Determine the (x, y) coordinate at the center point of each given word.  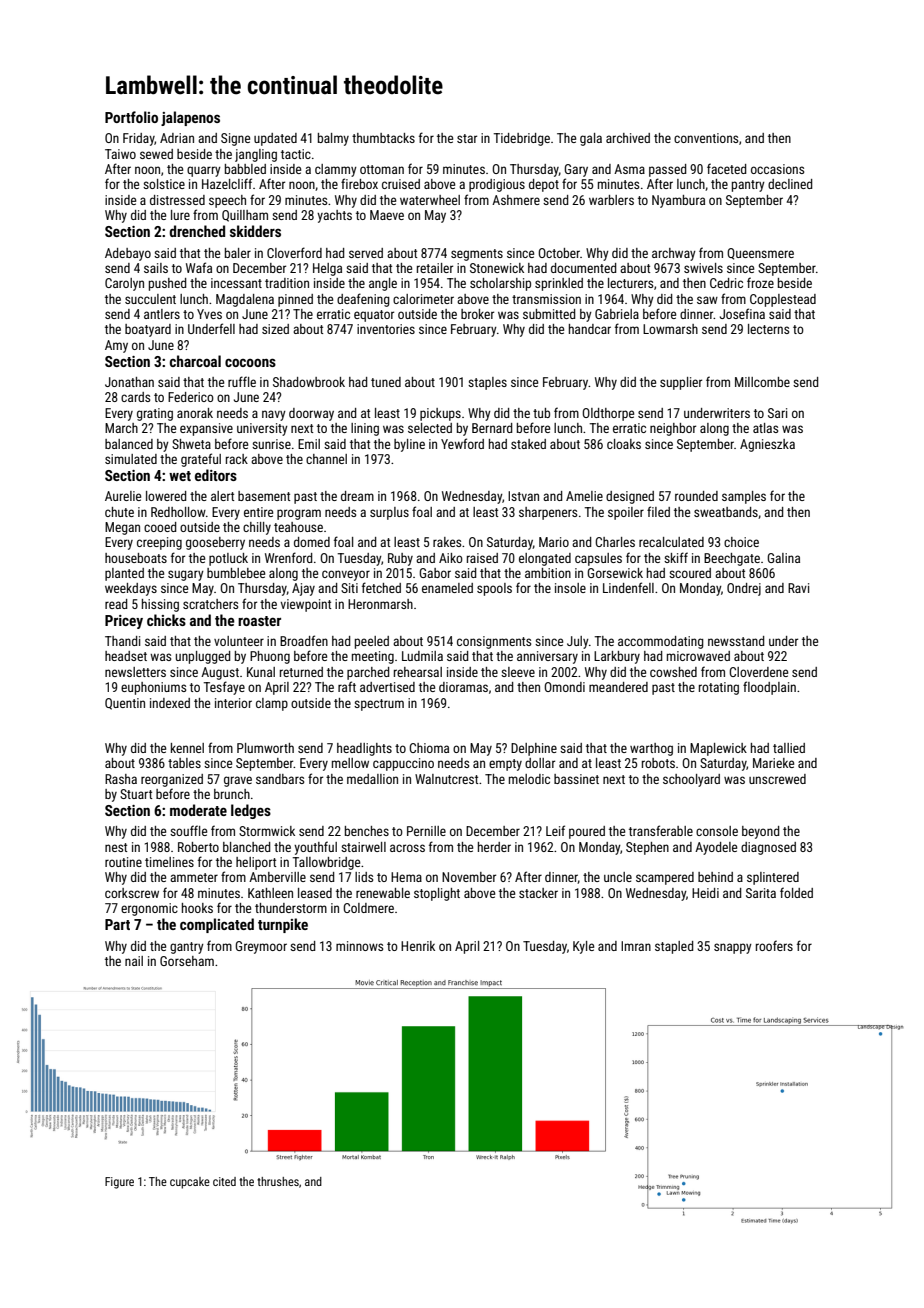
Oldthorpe (608, 414)
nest (116, 847)
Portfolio (131, 117)
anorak (195, 413)
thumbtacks (383, 138)
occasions (777, 169)
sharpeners (548, 513)
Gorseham (187, 961)
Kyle (583, 947)
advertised (387, 687)
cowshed (673, 672)
